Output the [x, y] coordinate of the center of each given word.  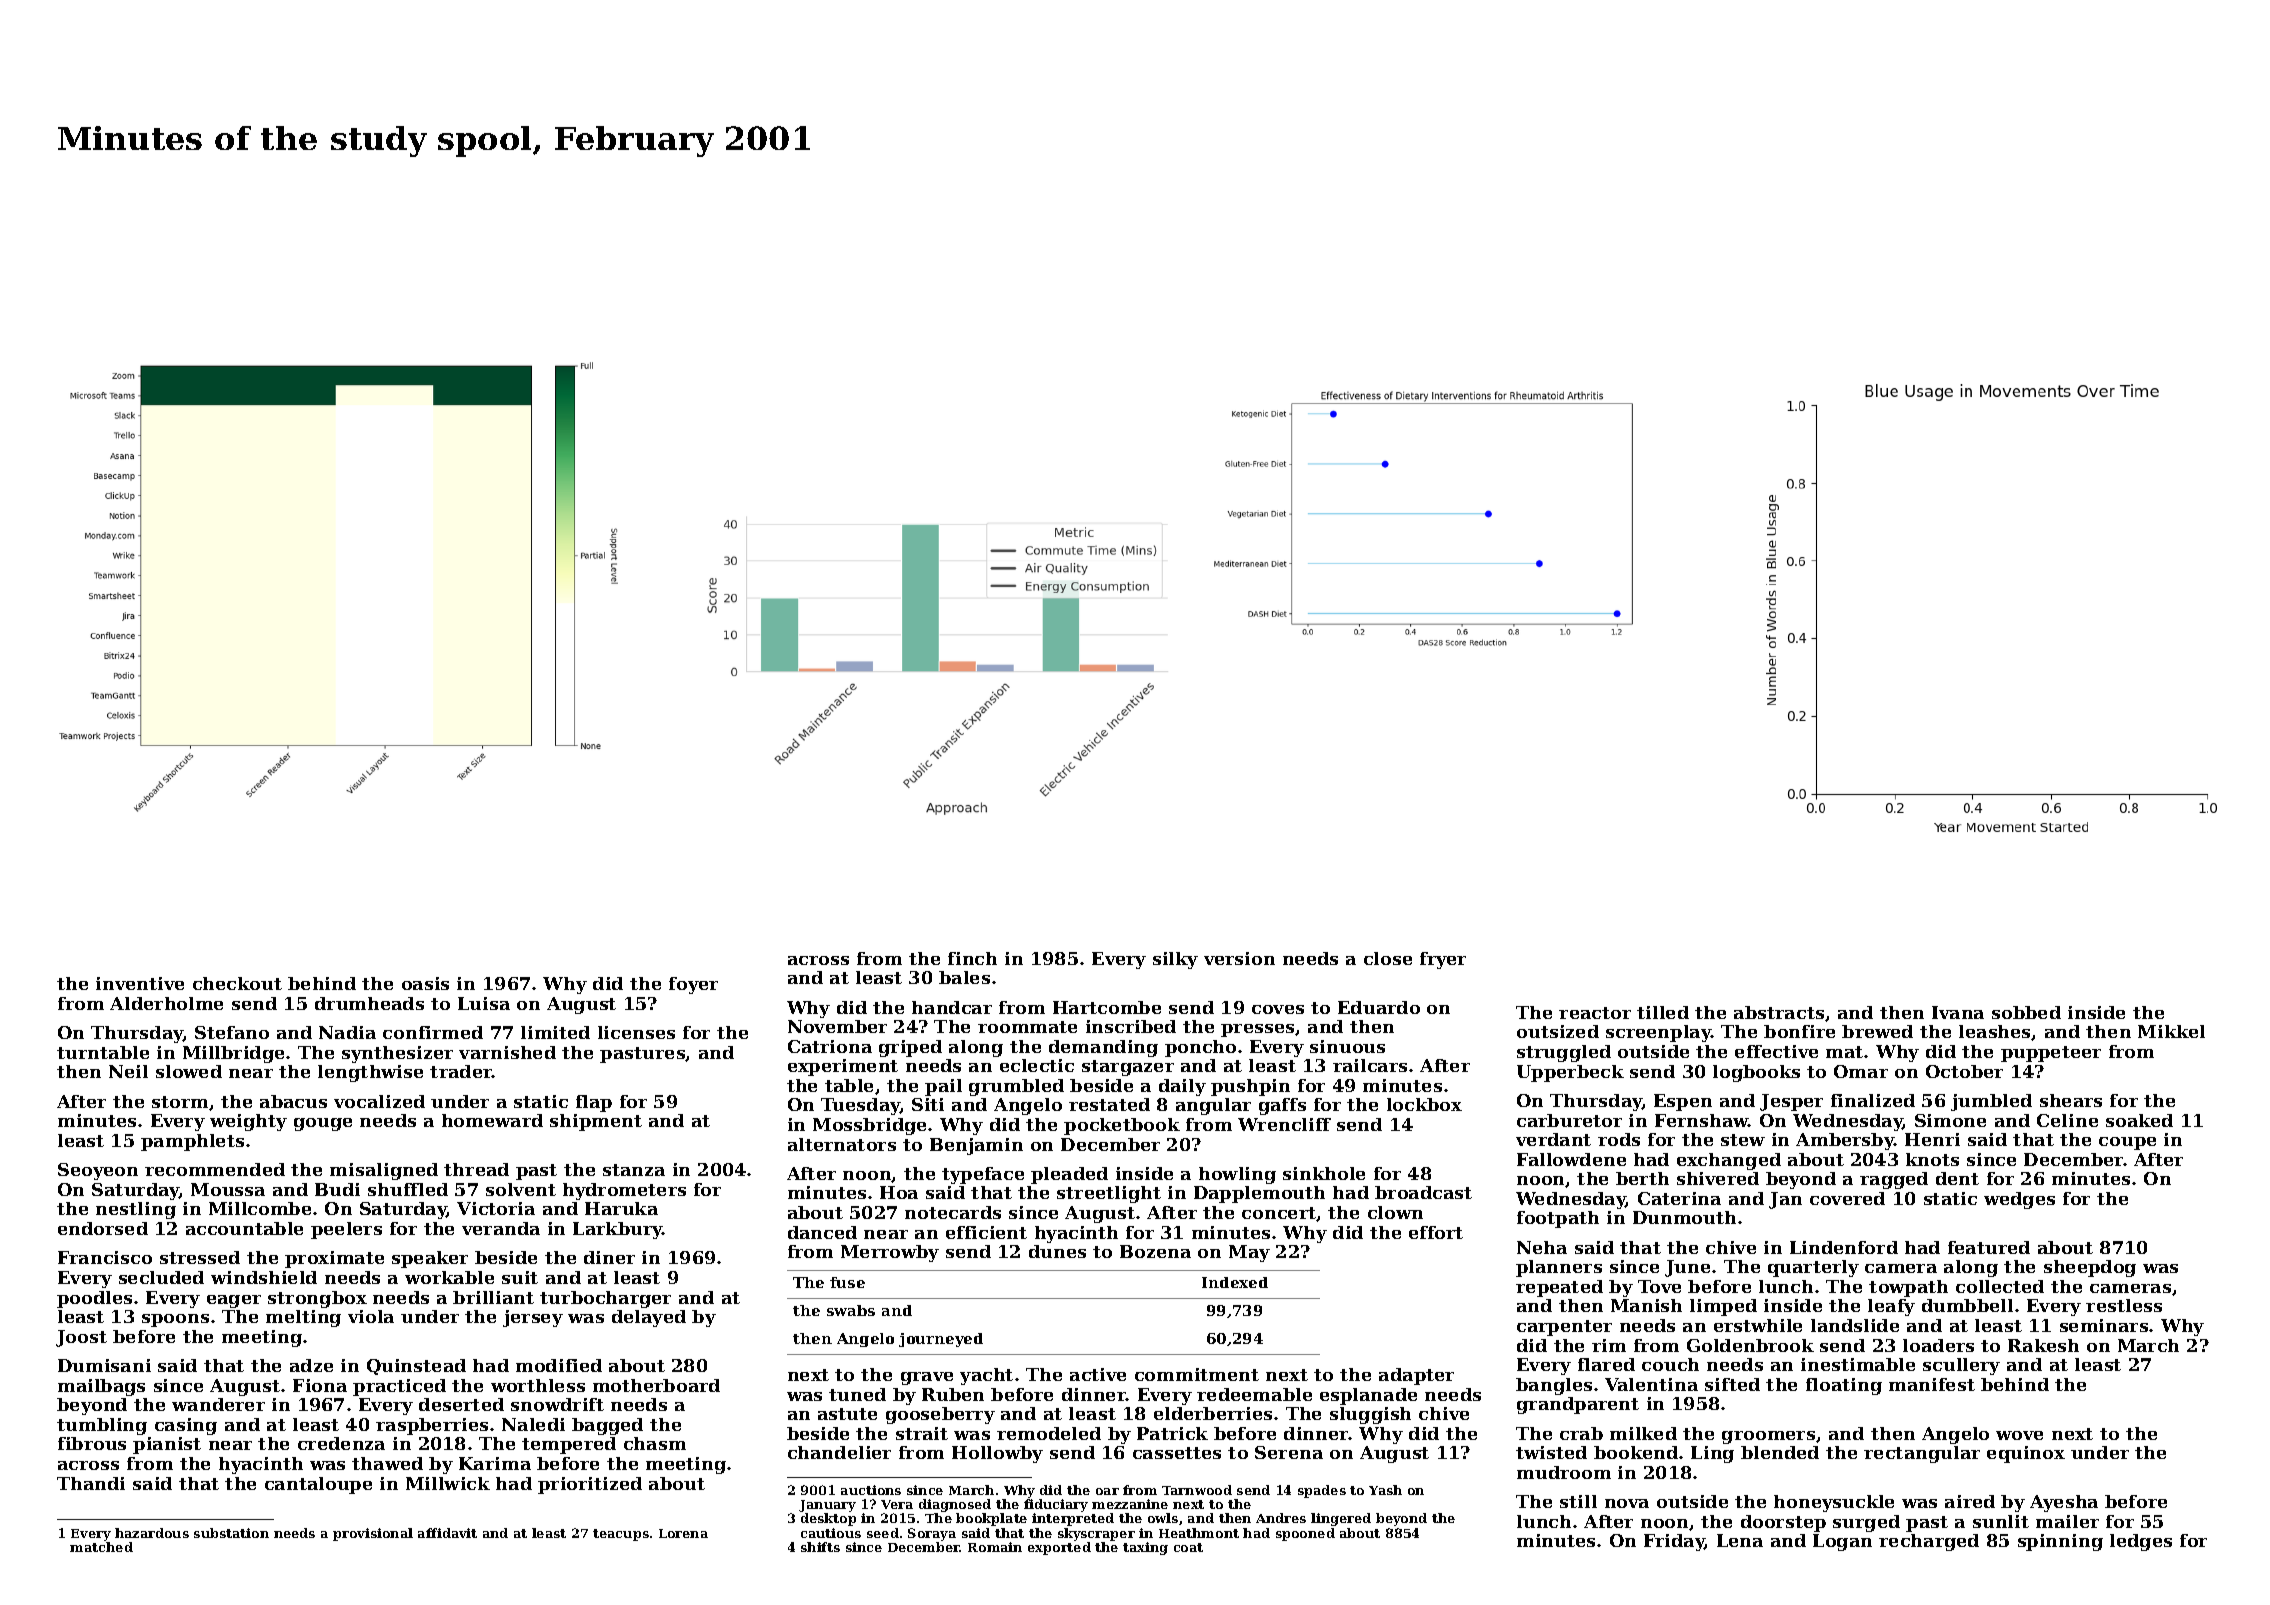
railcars [1370, 1065]
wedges [2019, 1200]
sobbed [2026, 1012]
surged [1866, 1523]
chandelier [839, 1452]
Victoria [496, 1208]
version [1239, 958]
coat [1188, 1547]
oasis [425, 983]
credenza [341, 1443]
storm [180, 1102]
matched [101, 1547]
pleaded [1069, 1175]
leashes [1995, 1032]
